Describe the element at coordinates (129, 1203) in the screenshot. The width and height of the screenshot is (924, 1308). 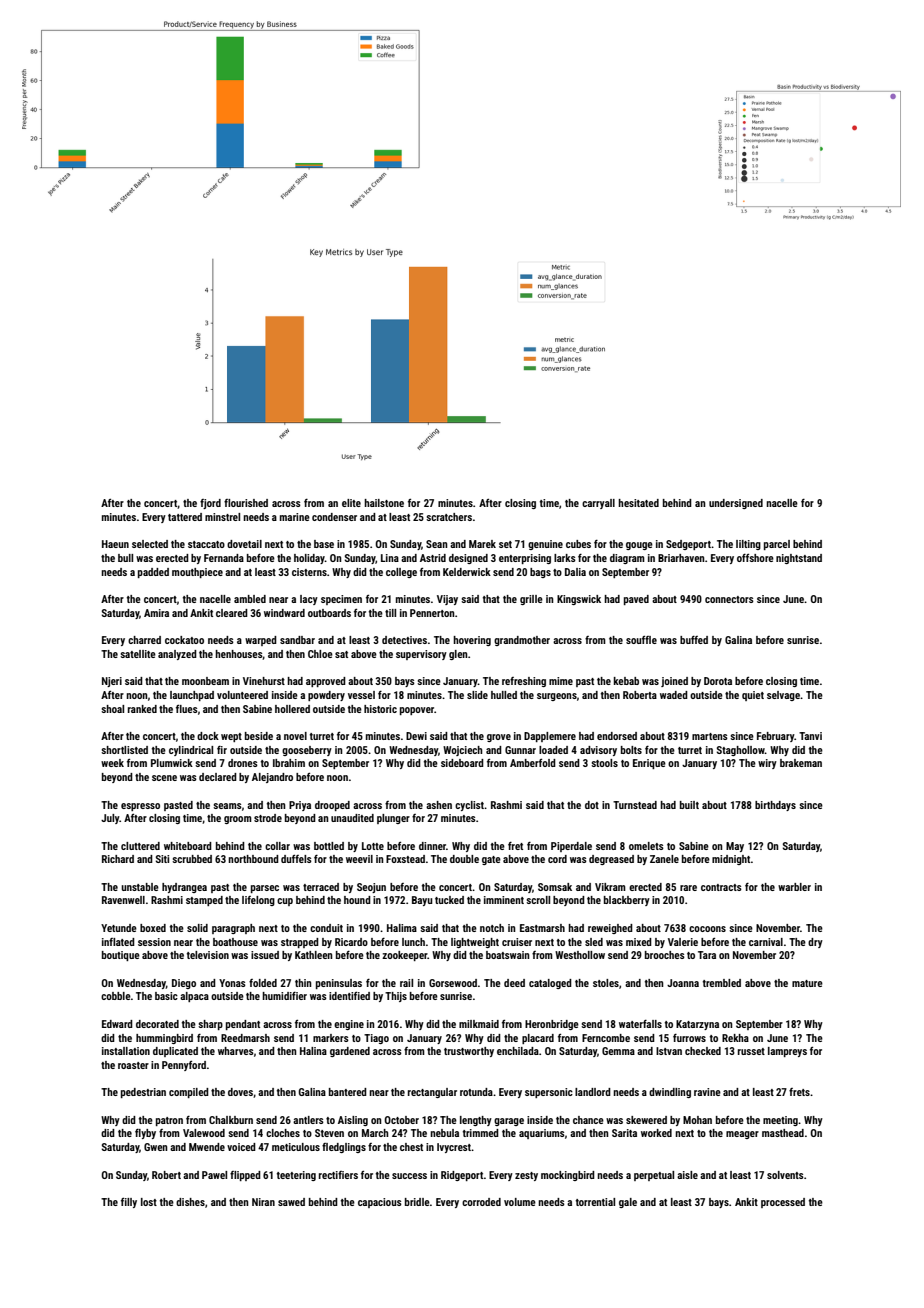
I see `filly` at that location.
